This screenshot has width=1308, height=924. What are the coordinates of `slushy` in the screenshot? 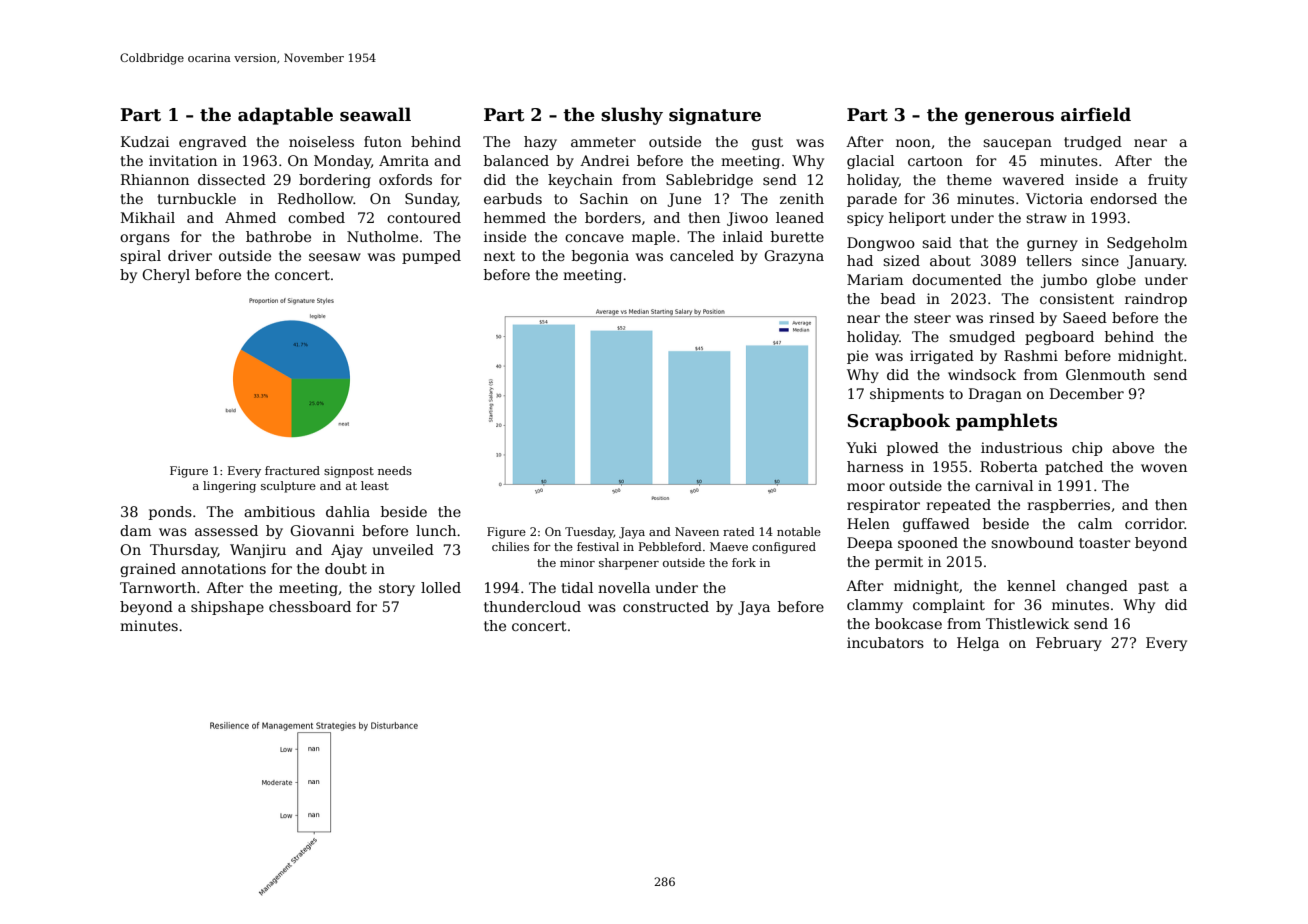 It's located at (632, 116).
